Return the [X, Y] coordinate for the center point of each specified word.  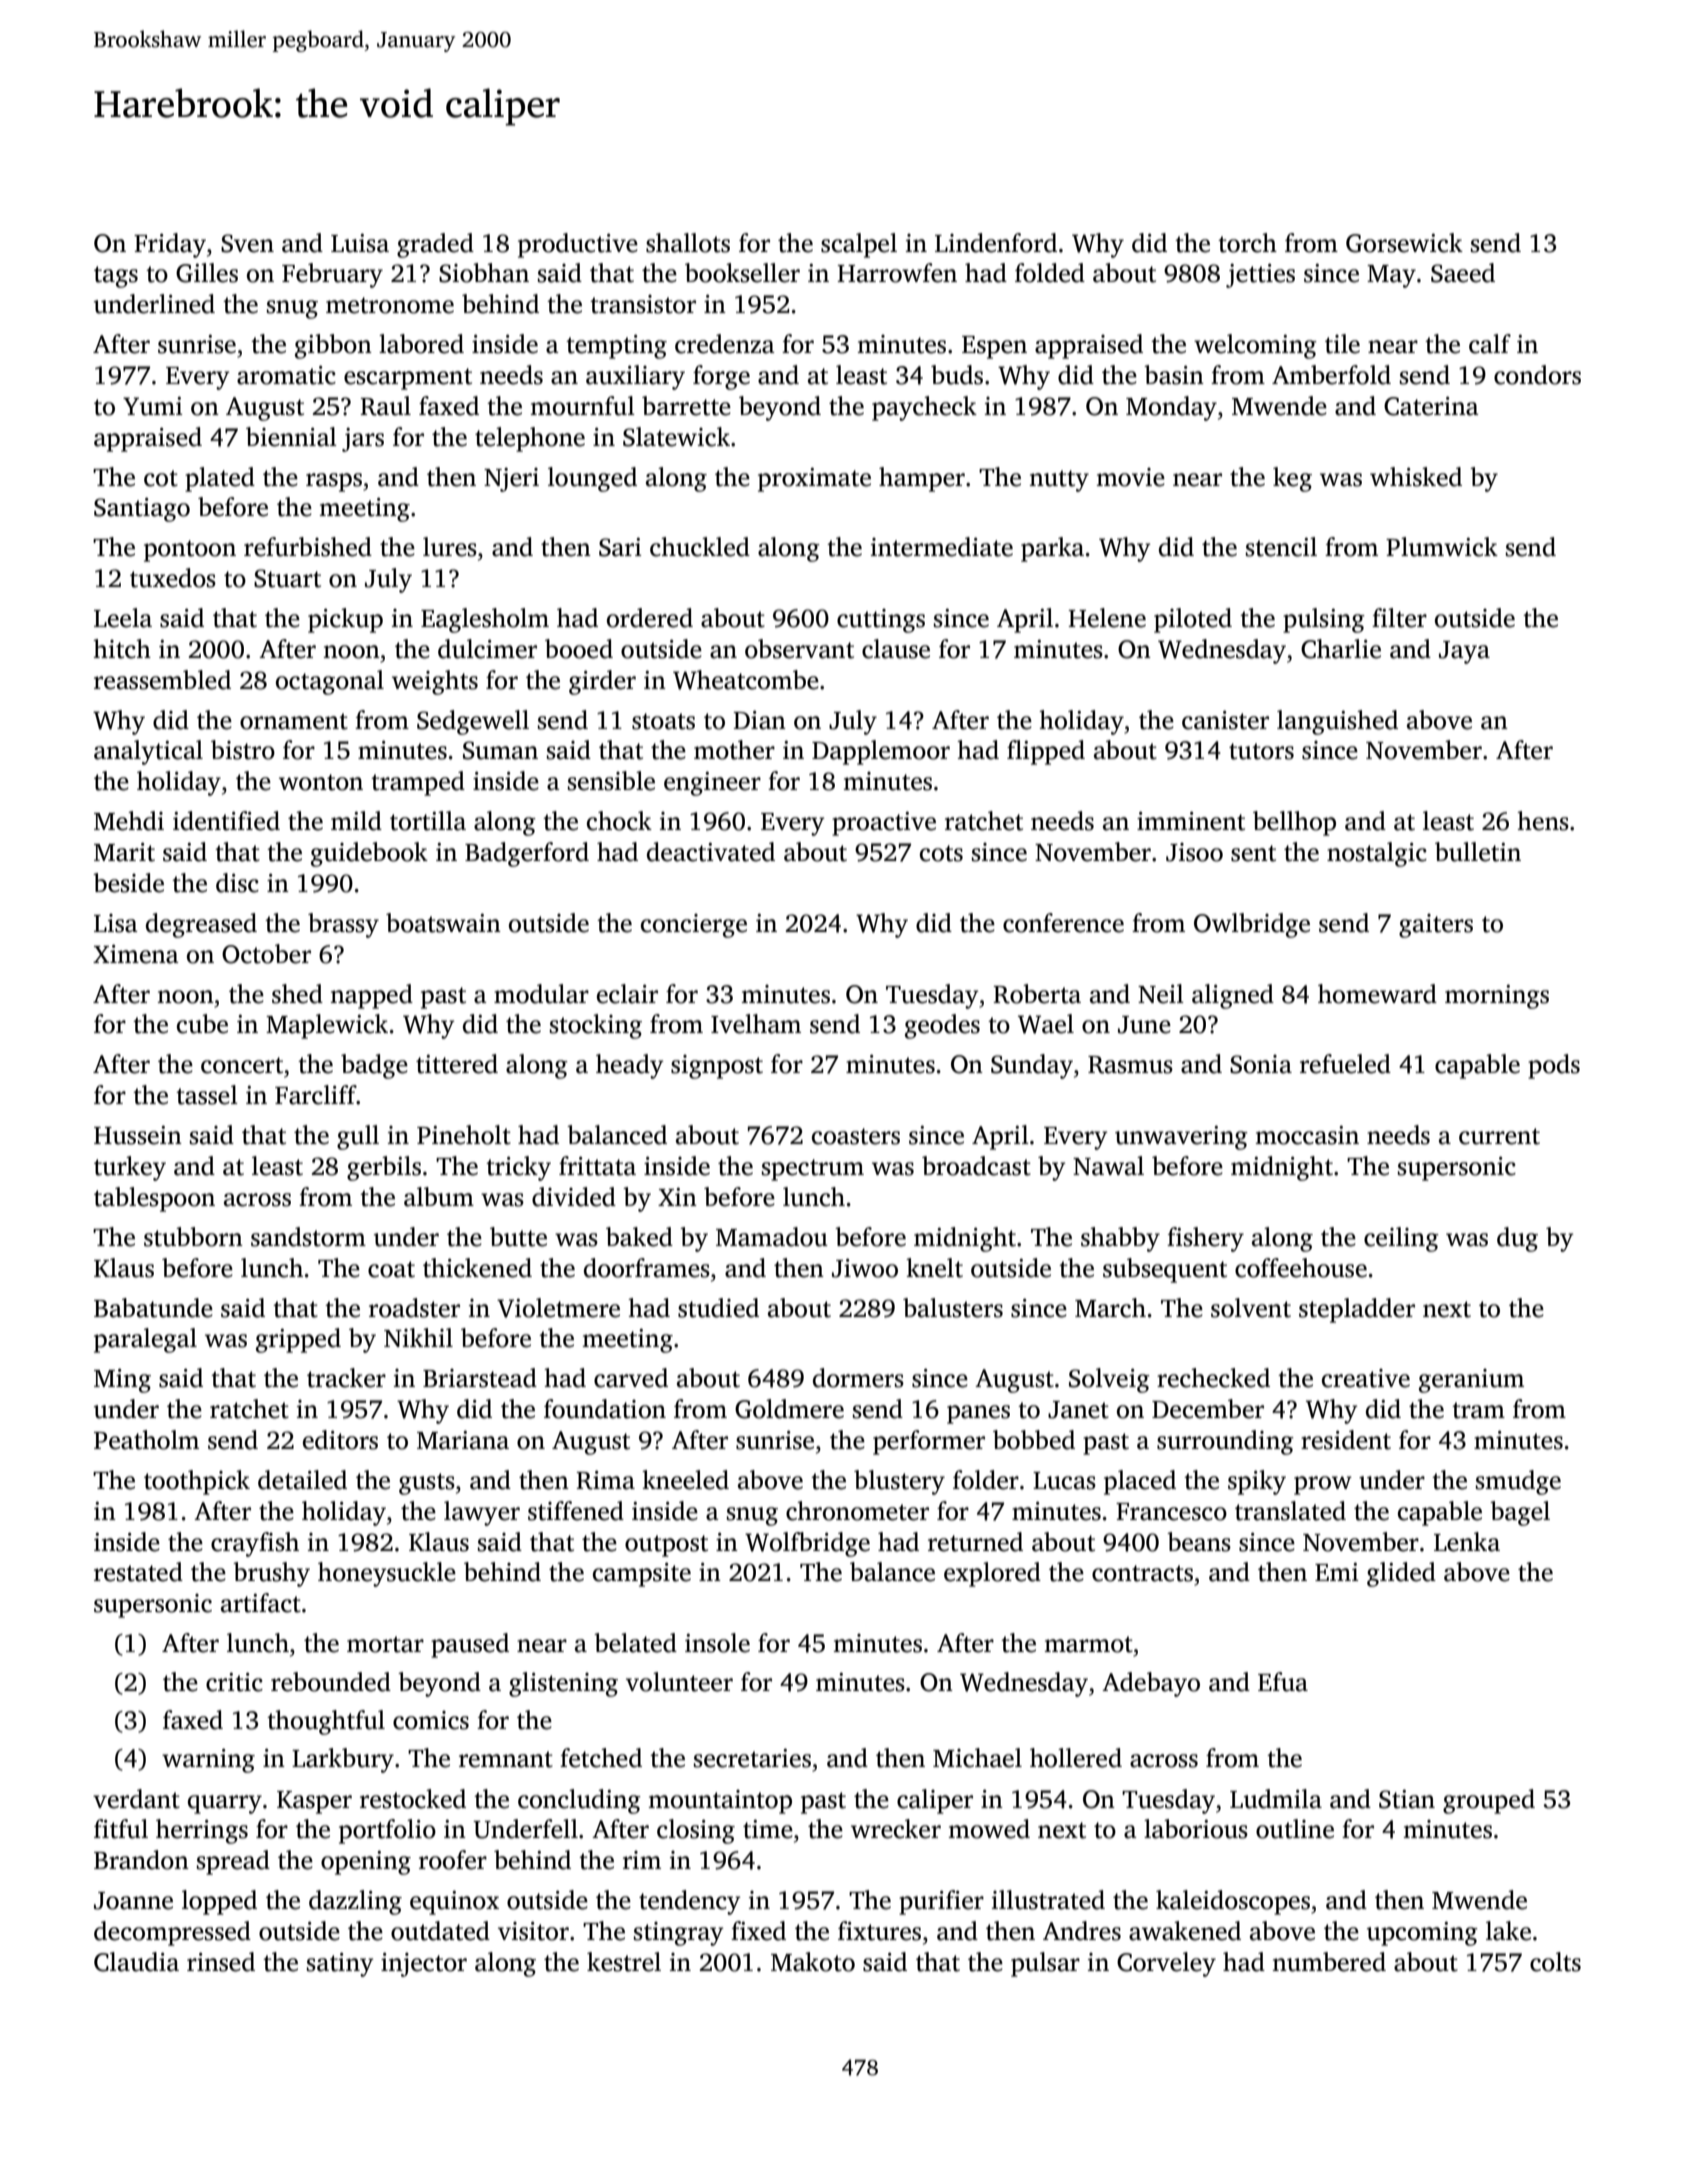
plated [220, 479]
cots [941, 853]
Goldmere [789, 1409]
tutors [1261, 751]
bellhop [1294, 823]
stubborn [193, 1237]
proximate [814, 480]
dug [1517, 1239]
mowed [989, 1829]
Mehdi [129, 821]
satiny [340, 1965]
